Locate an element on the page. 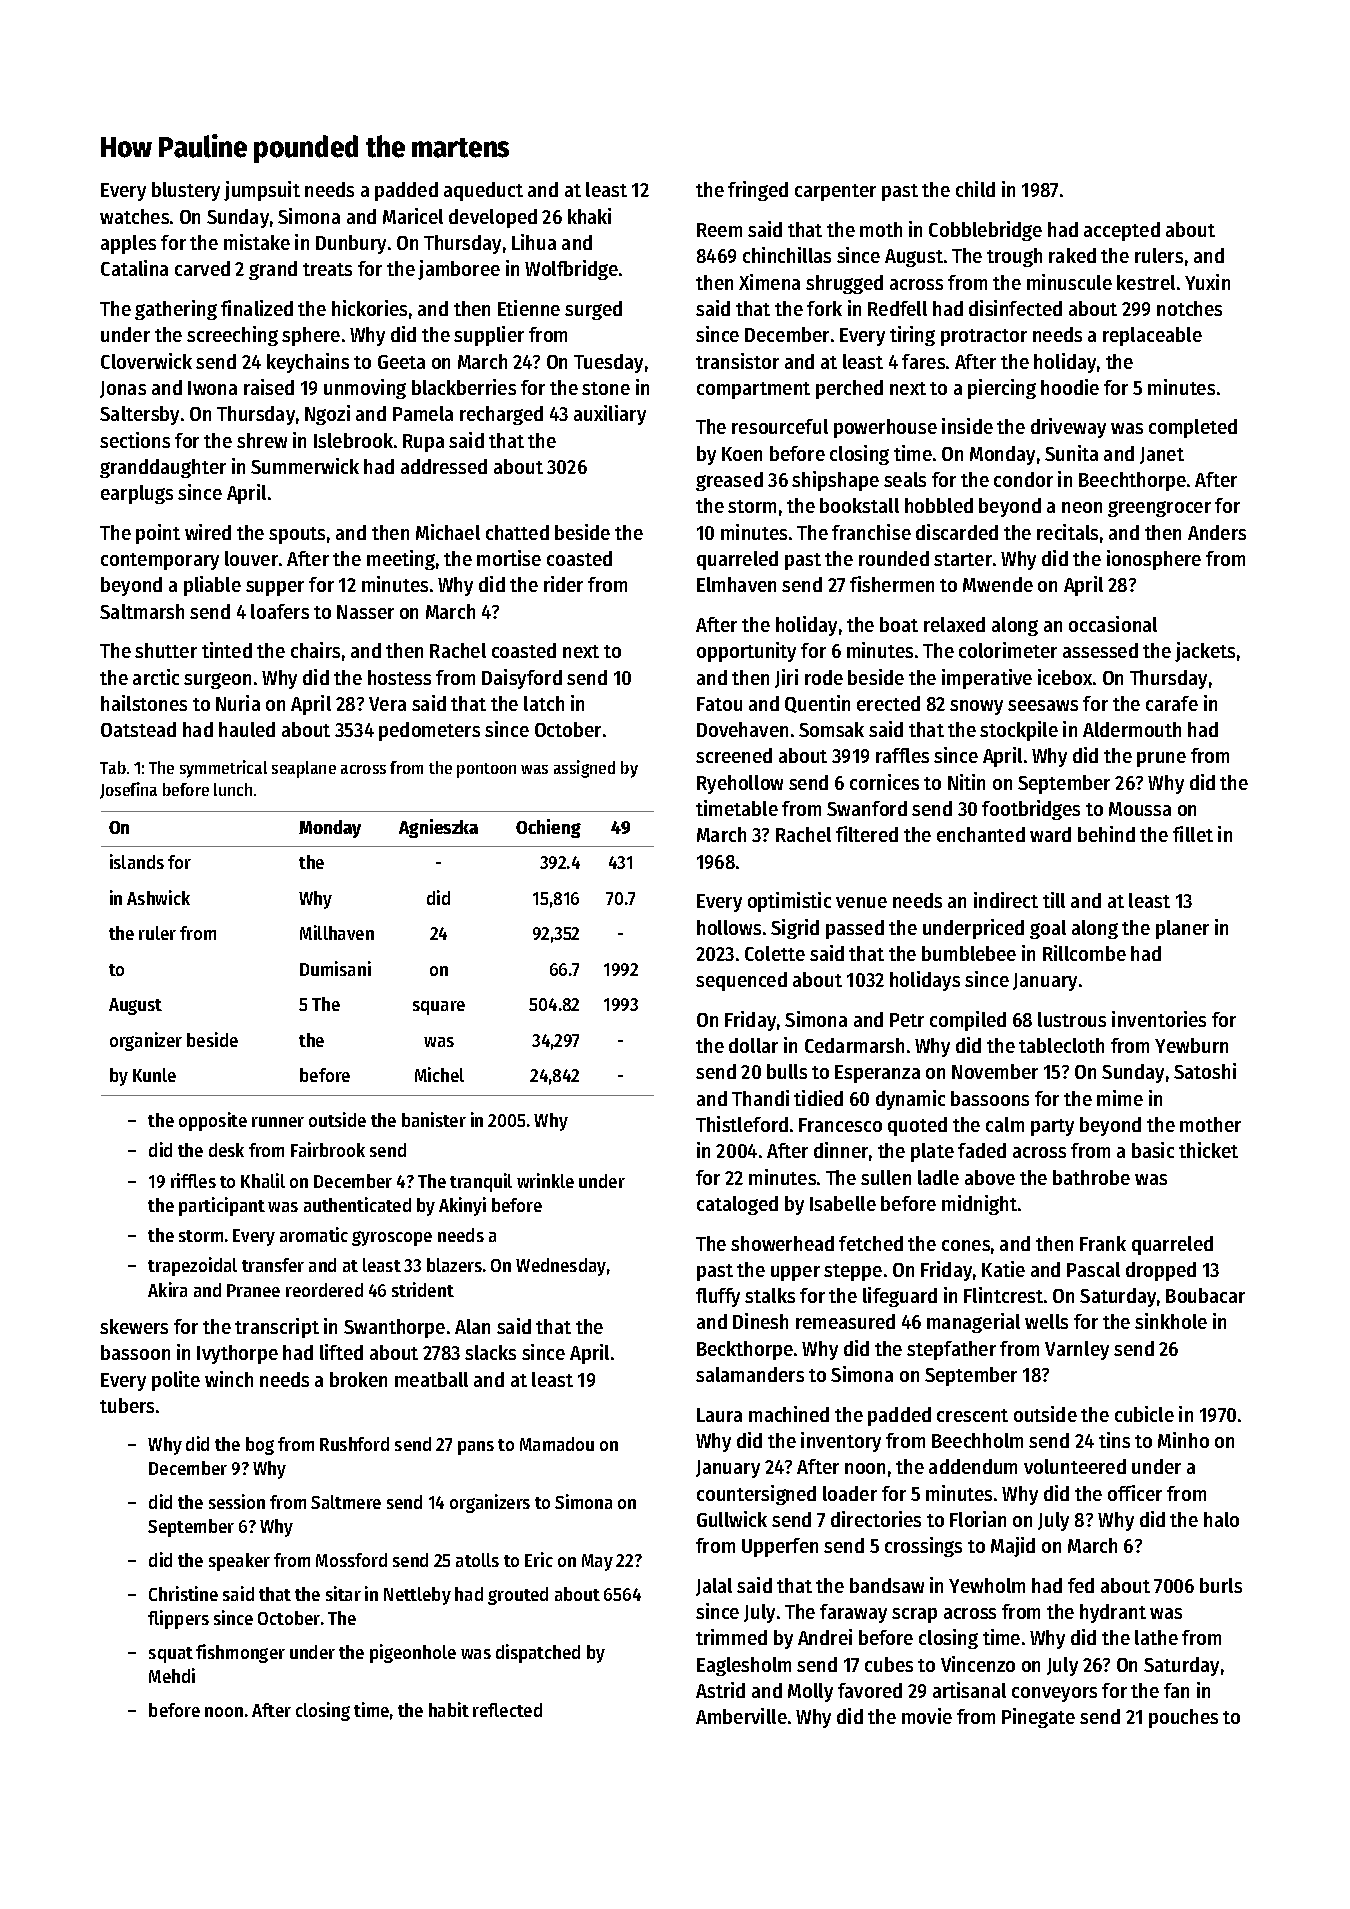  Dumisani is located at coordinates (335, 968).
